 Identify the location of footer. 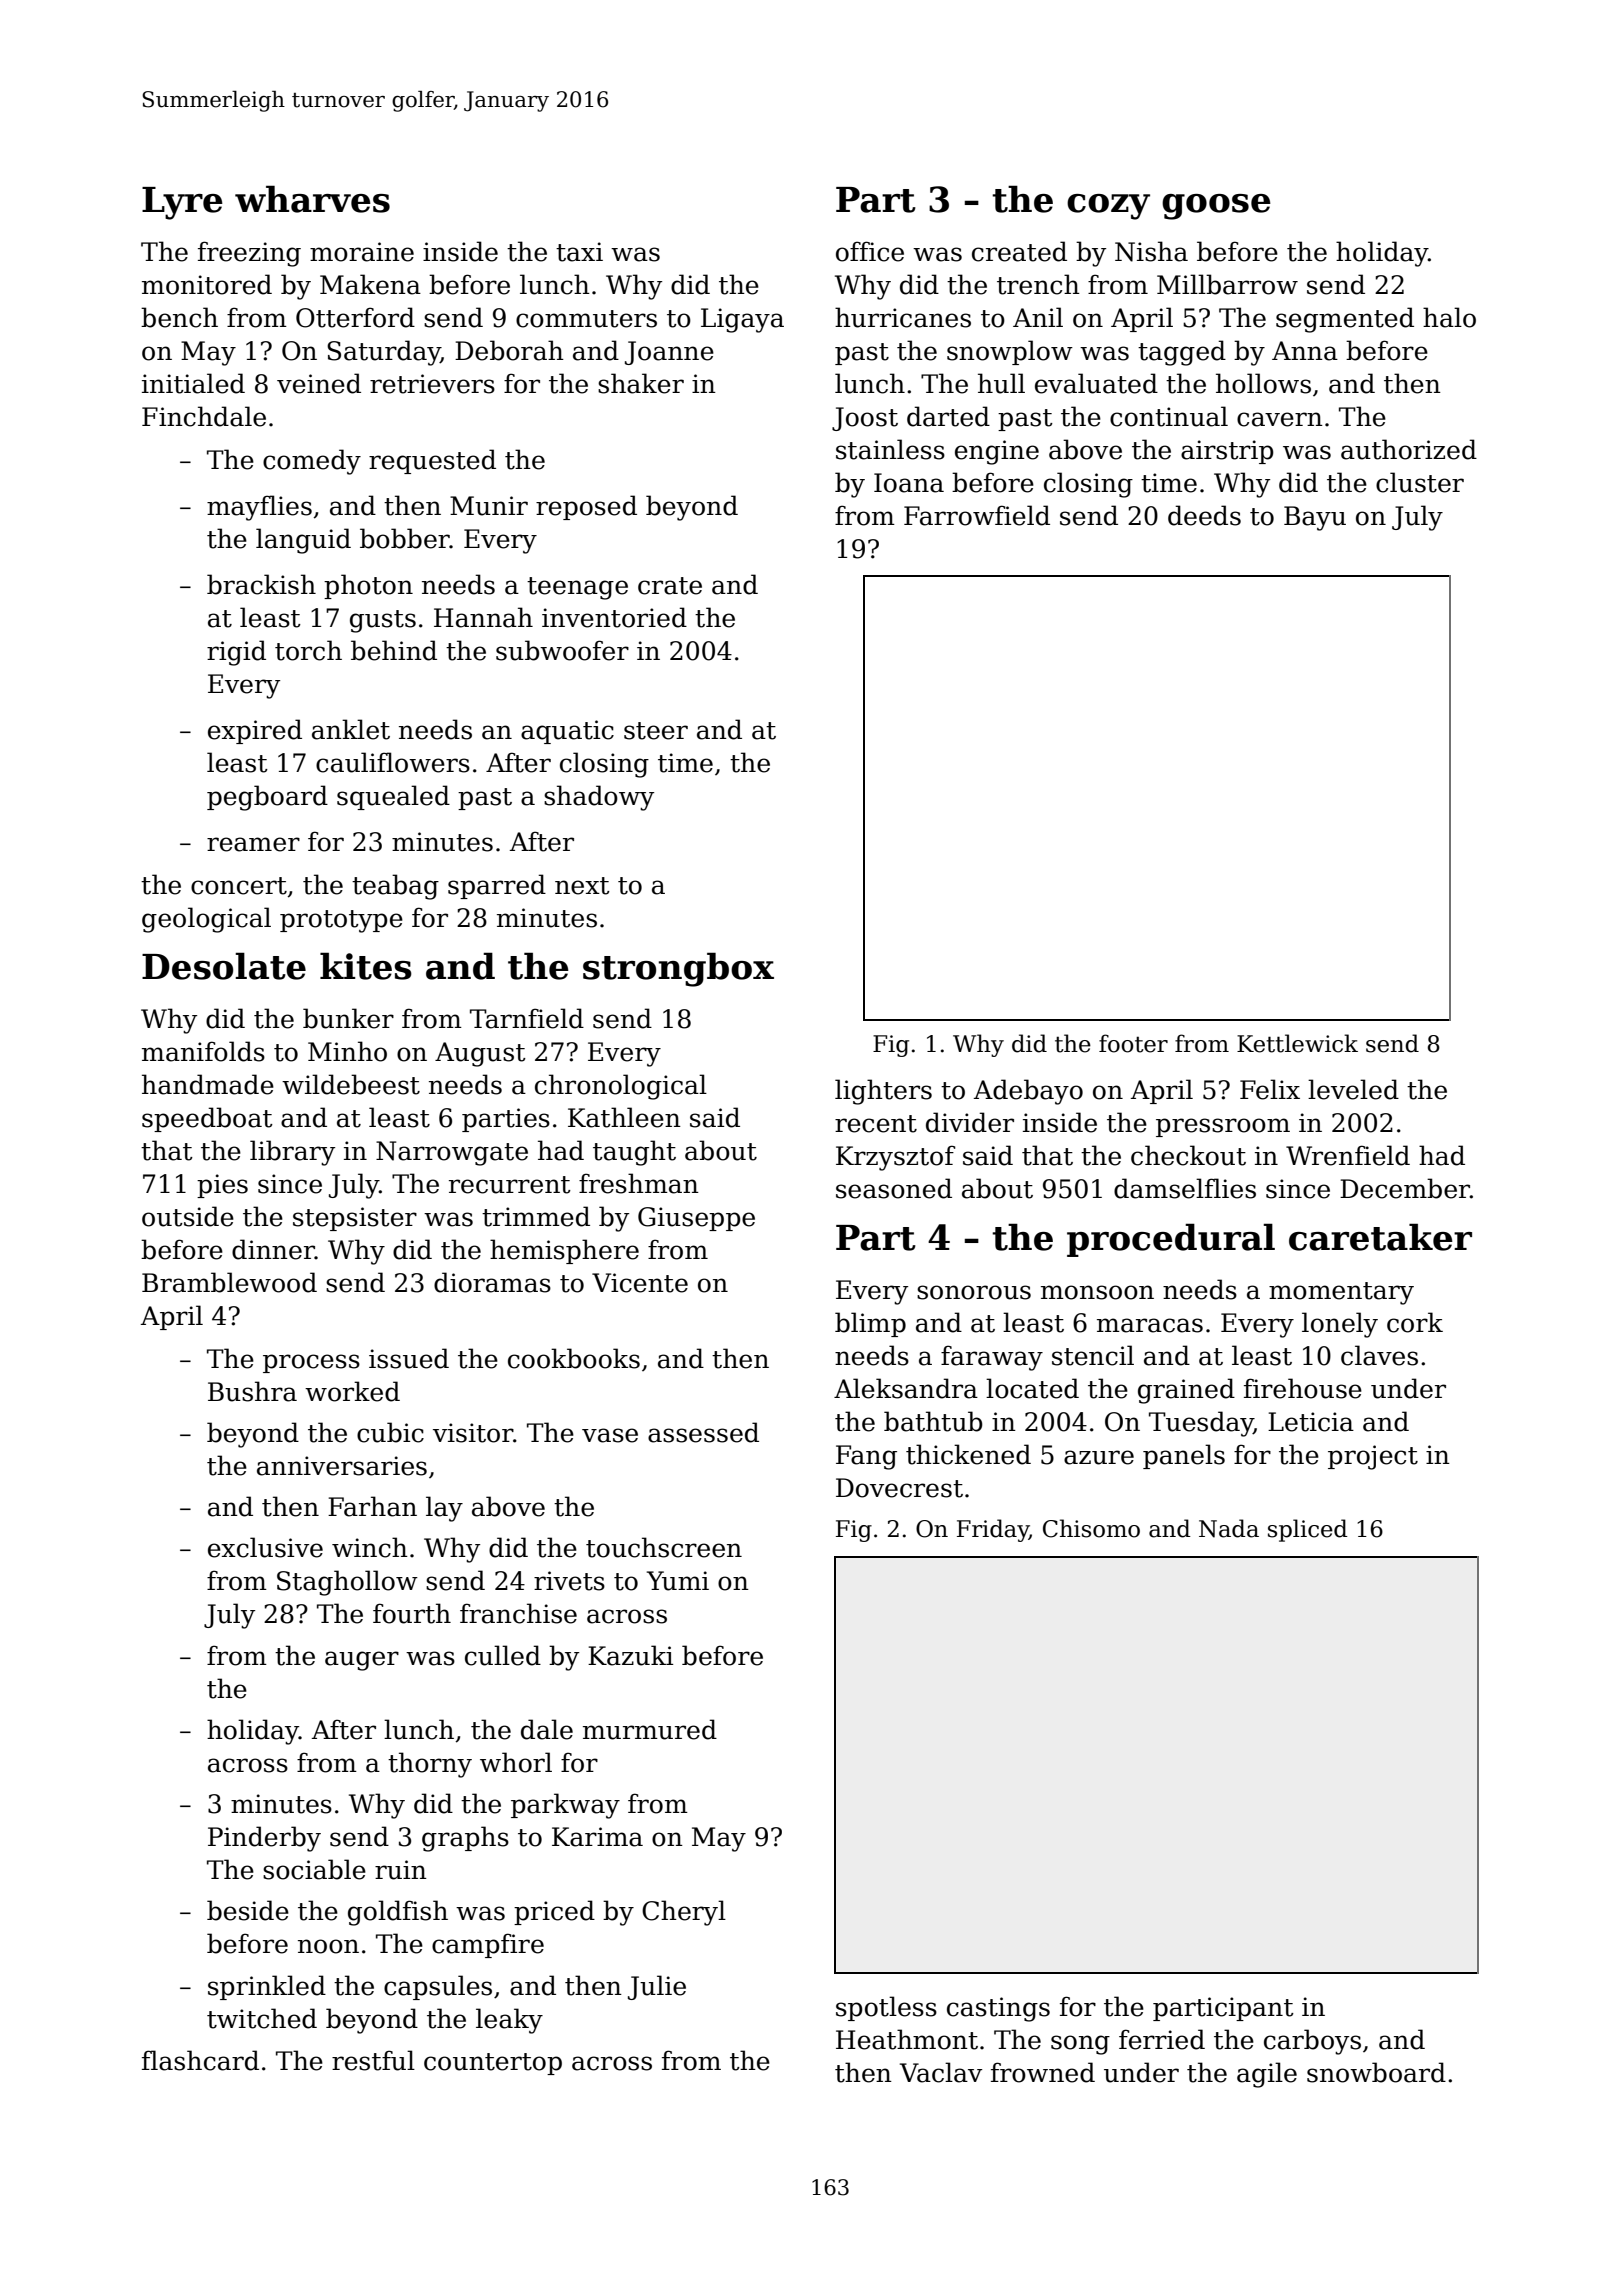
(1133, 1043).
